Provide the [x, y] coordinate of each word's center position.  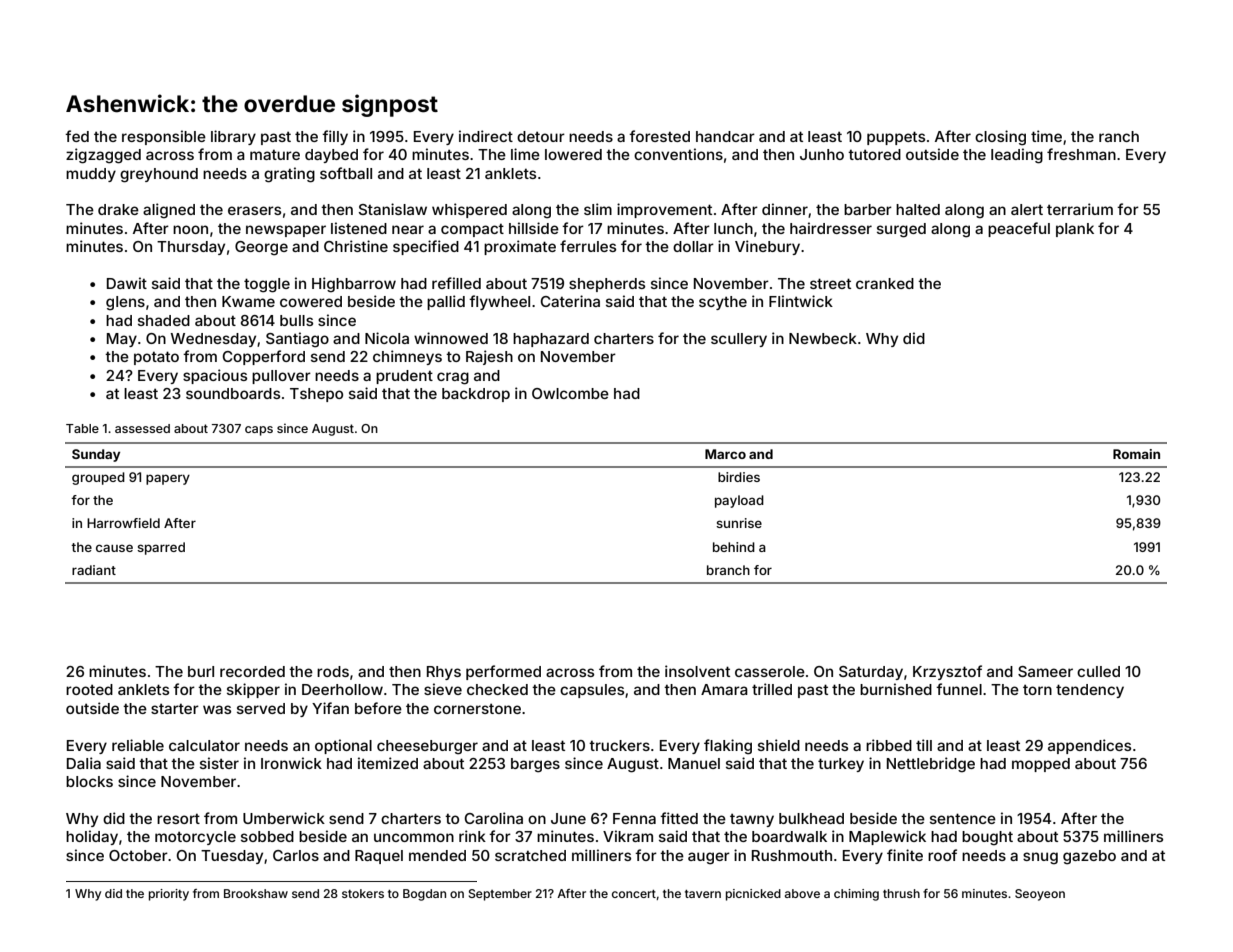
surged [901, 230]
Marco [725, 454]
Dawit [127, 283]
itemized [388, 763]
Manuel [694, 763]
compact [472, 230]
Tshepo [316, 395]
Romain [1136, 454]
